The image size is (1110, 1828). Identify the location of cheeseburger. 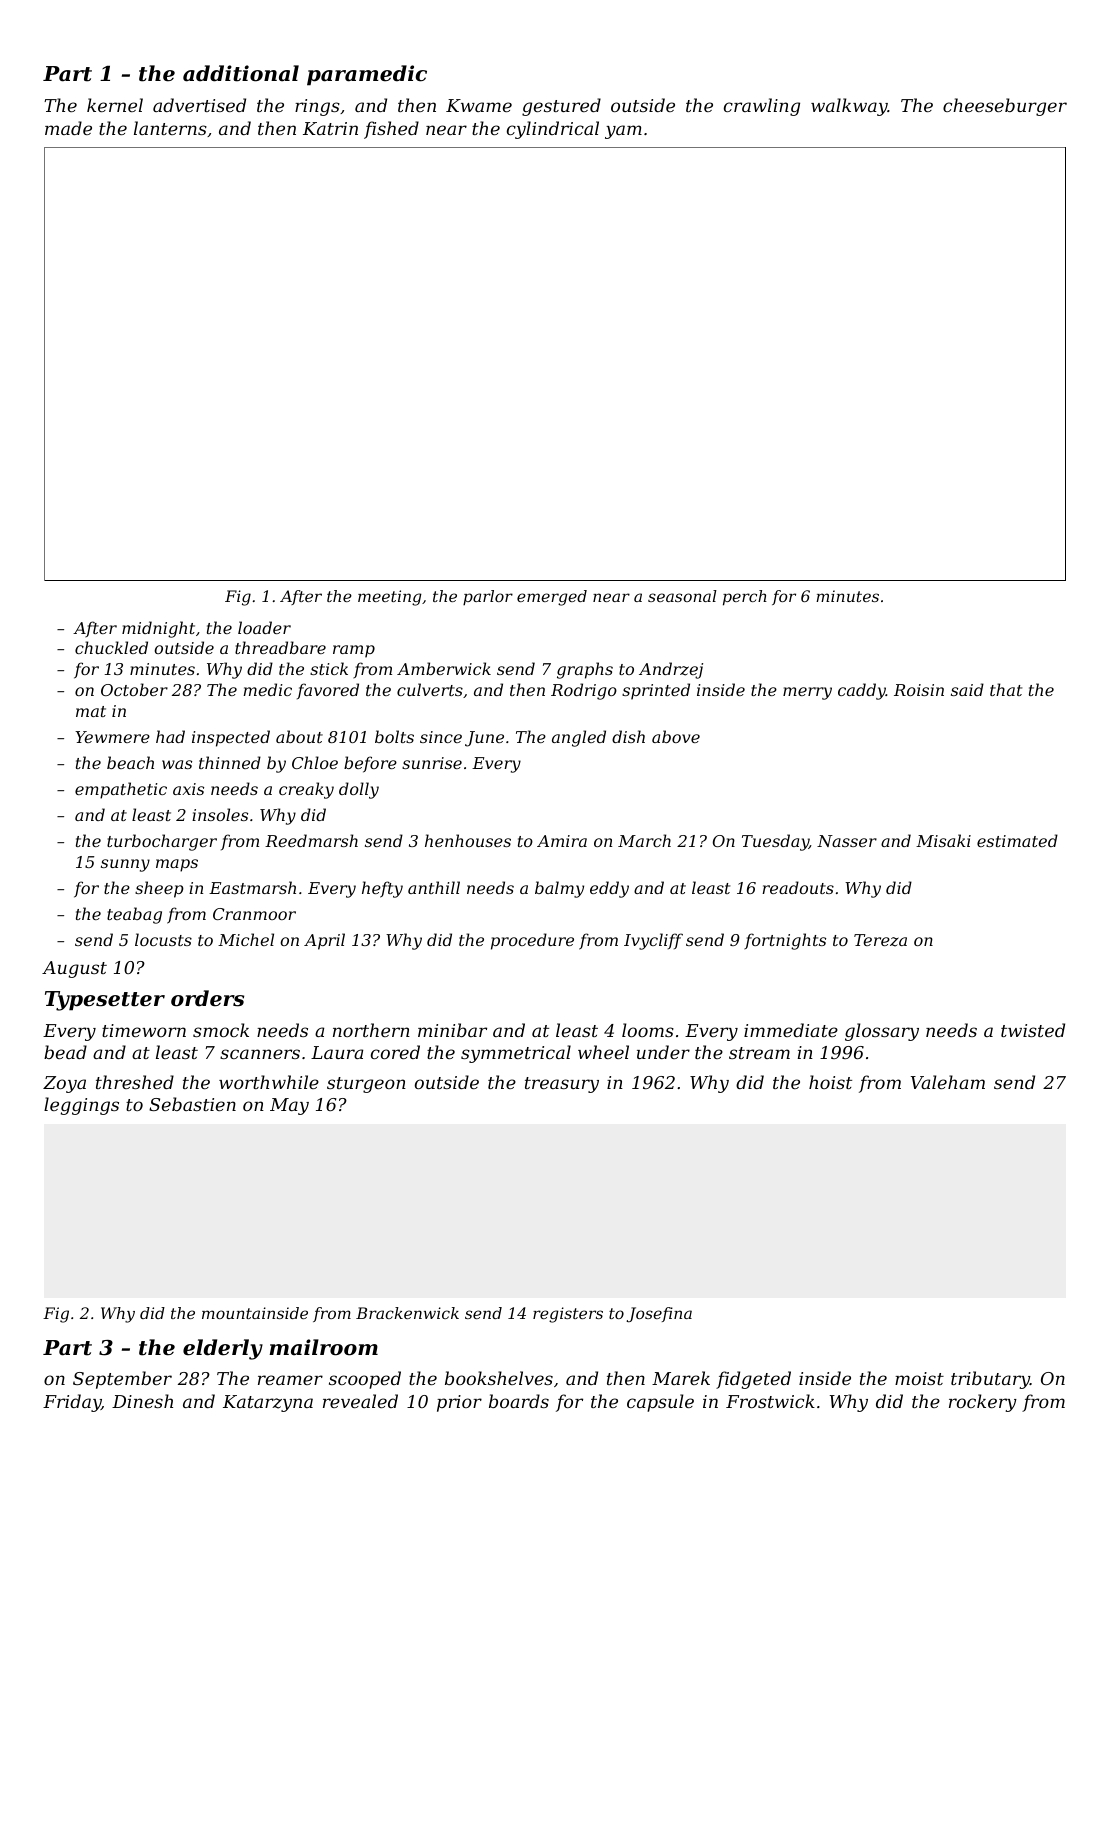
(1005, 107).
